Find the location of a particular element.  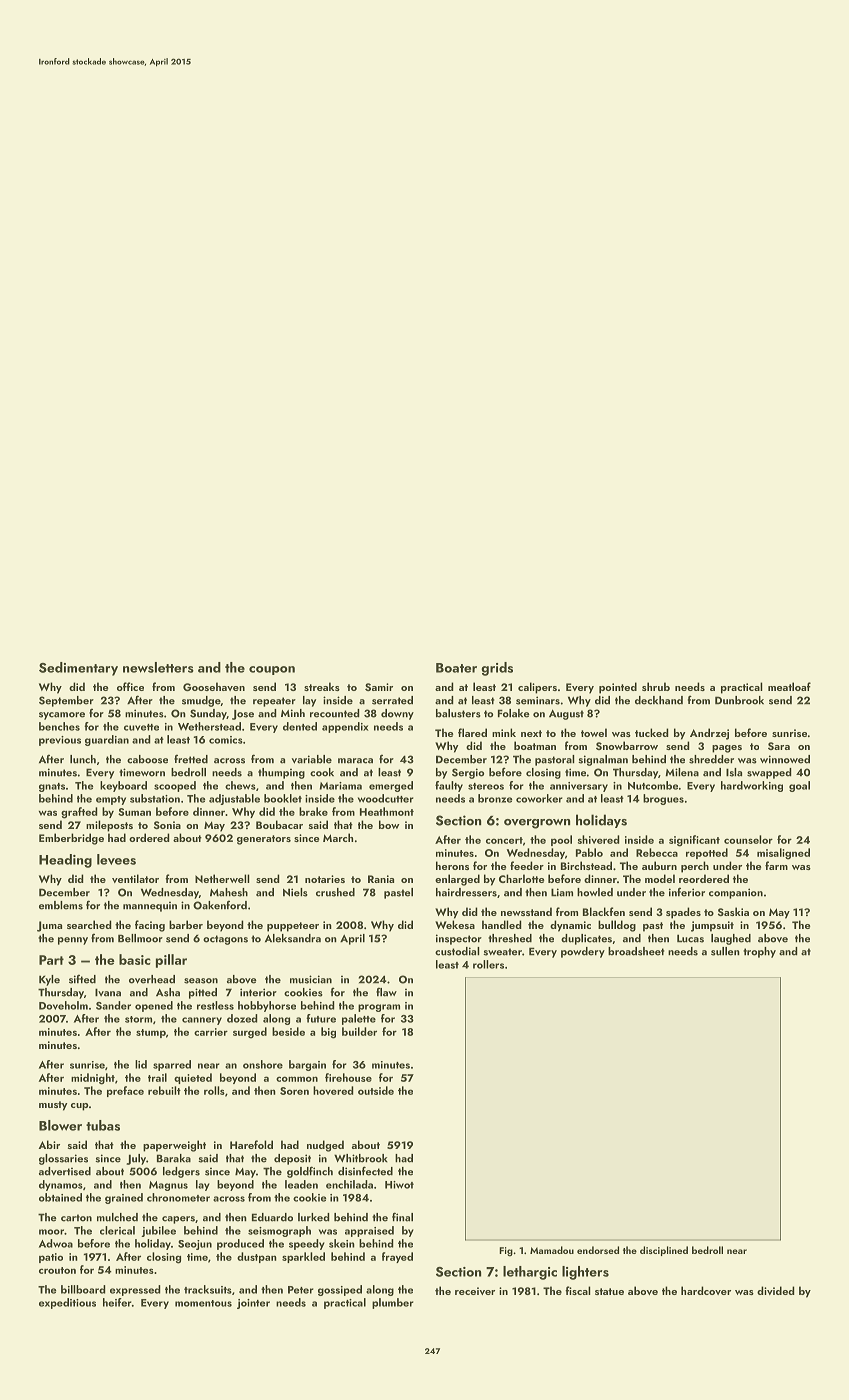

overhead is located at coordinates (152, 979).
